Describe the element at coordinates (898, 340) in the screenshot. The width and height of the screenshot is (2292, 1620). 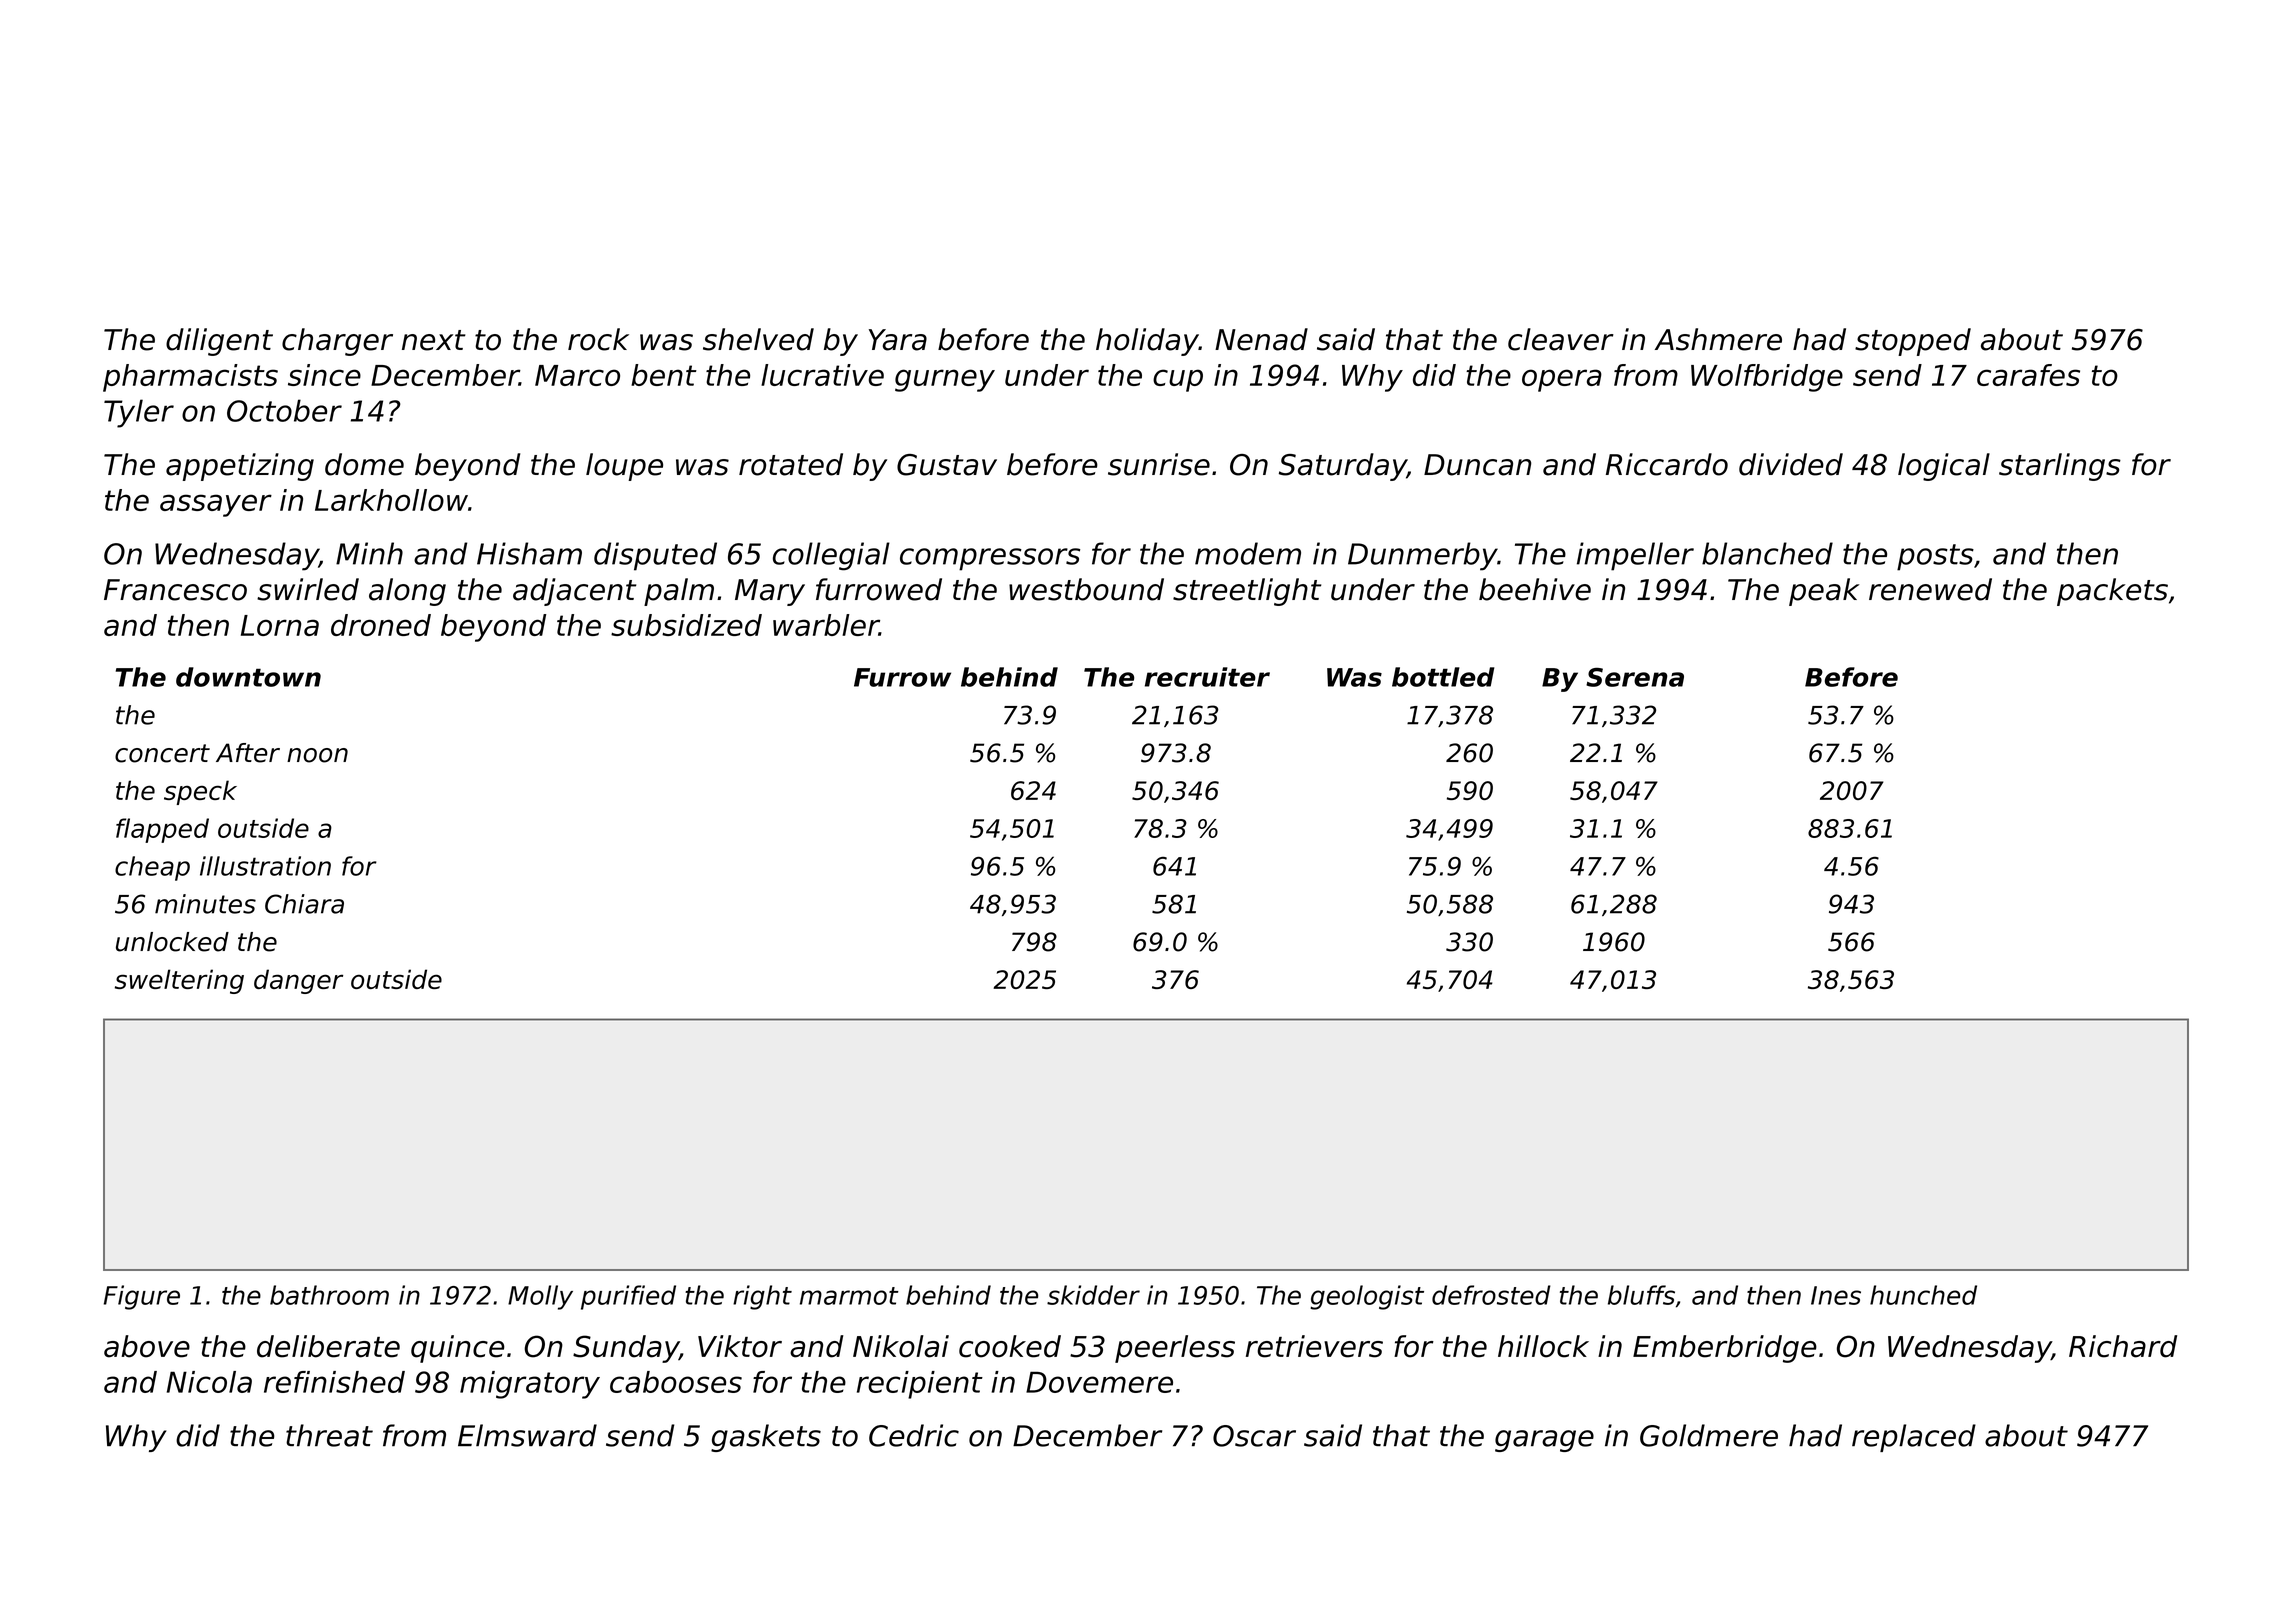
I see `Yara` at that location.
